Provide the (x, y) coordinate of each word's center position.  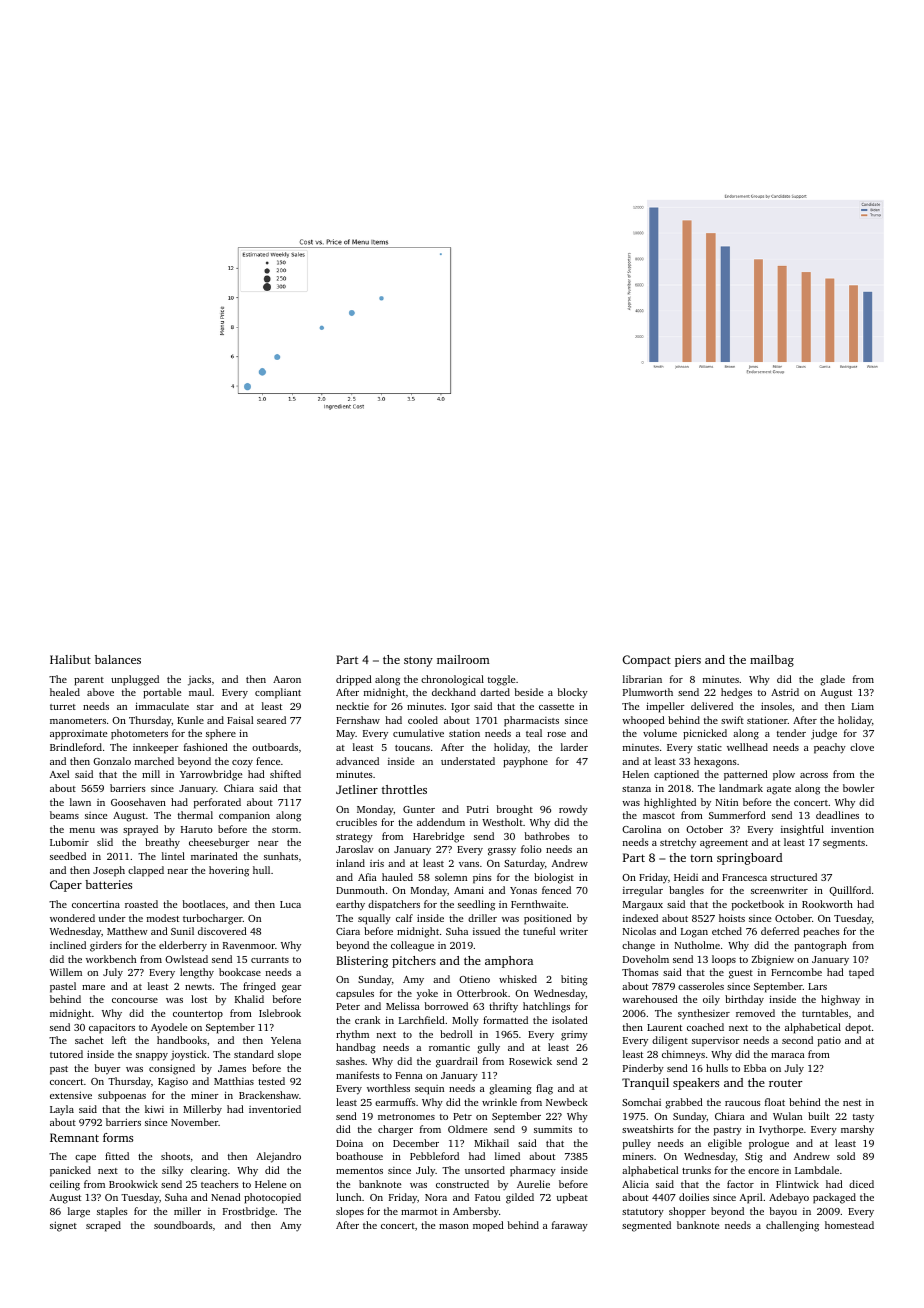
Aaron (287, 679)
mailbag (772, 661)
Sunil (182, 931)
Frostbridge (249, 1212)
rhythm (352, 1035)
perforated (217, 803)
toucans (412, 748)
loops (724, 960)
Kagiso (173, 1083)
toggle (501, 680)
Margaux (643, 906)
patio (829, 1041)
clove (862, 747)
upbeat (572, 1198)
